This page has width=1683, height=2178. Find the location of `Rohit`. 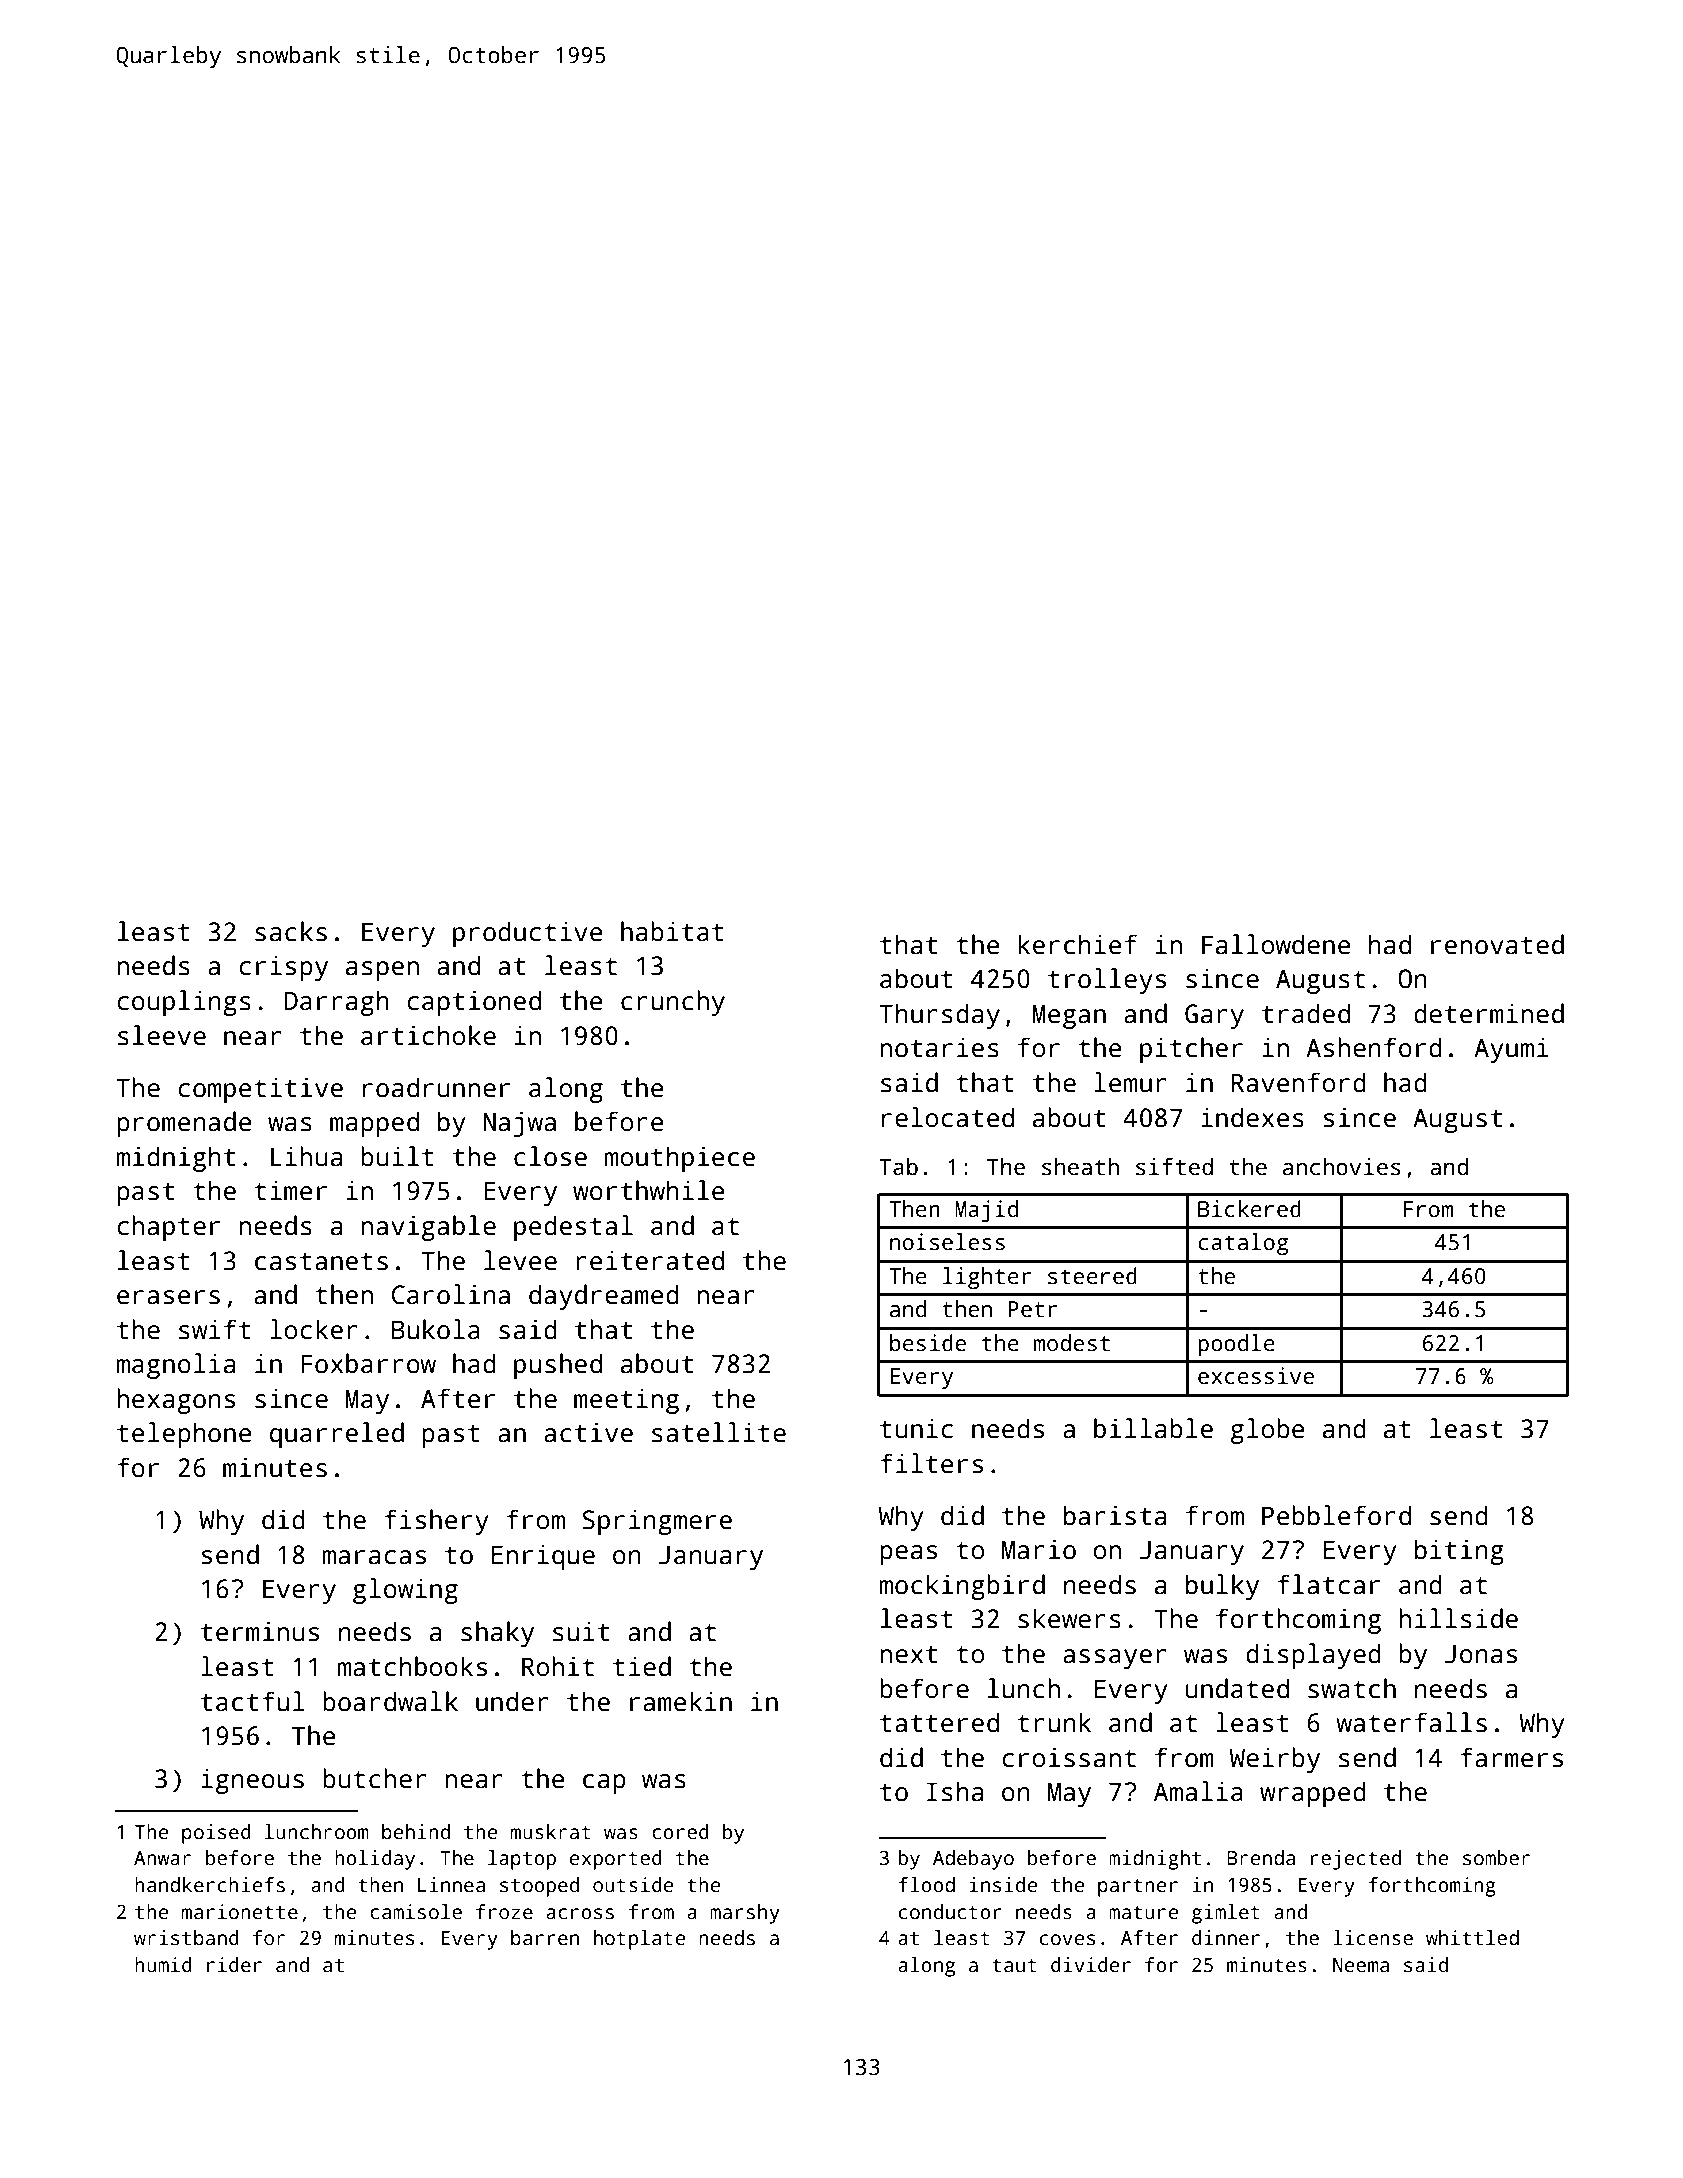

Rohit is located at coordinates (558, 1666).
